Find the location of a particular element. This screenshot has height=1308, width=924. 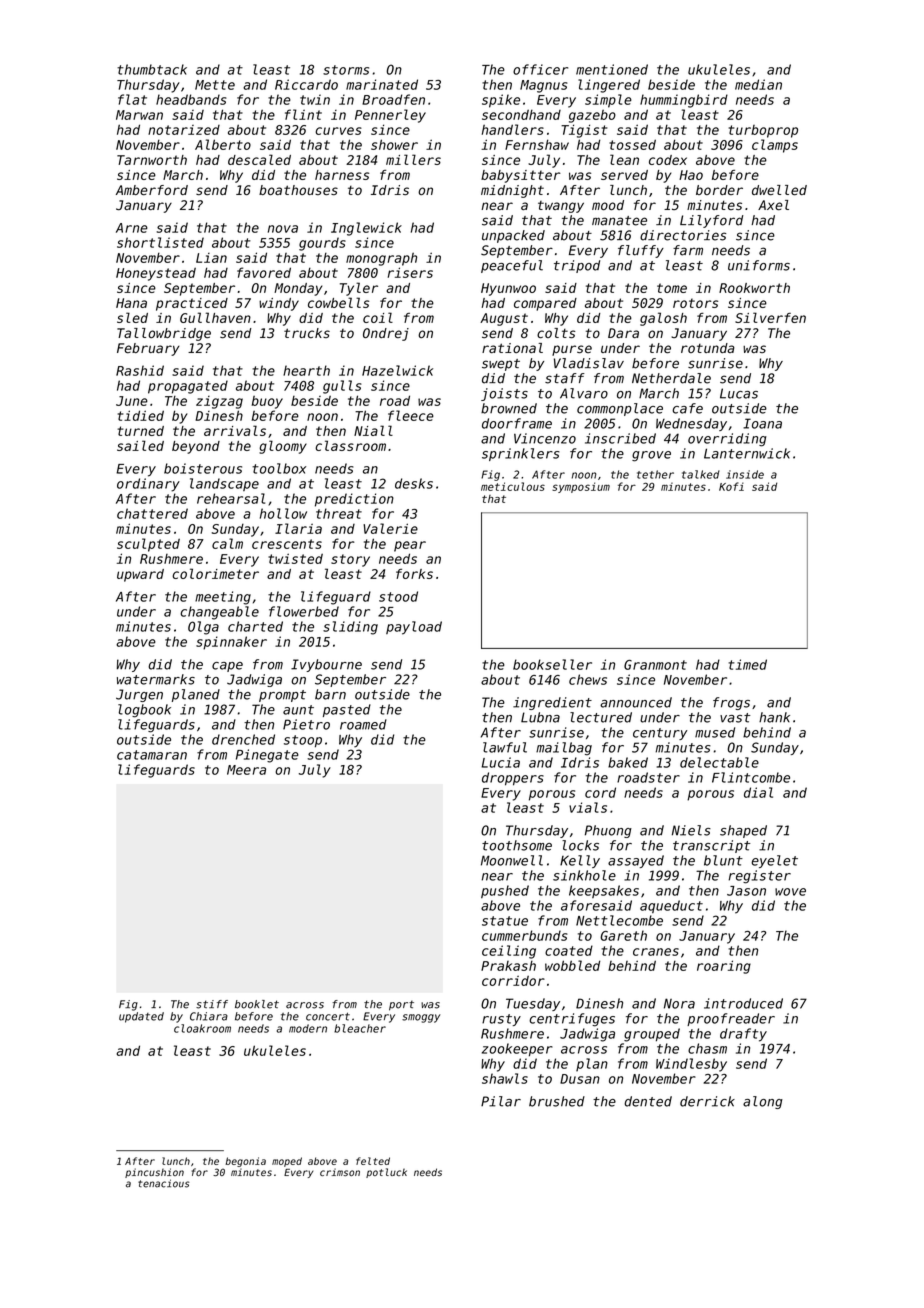

cloakroom is located at coordinates (202, 1028).
